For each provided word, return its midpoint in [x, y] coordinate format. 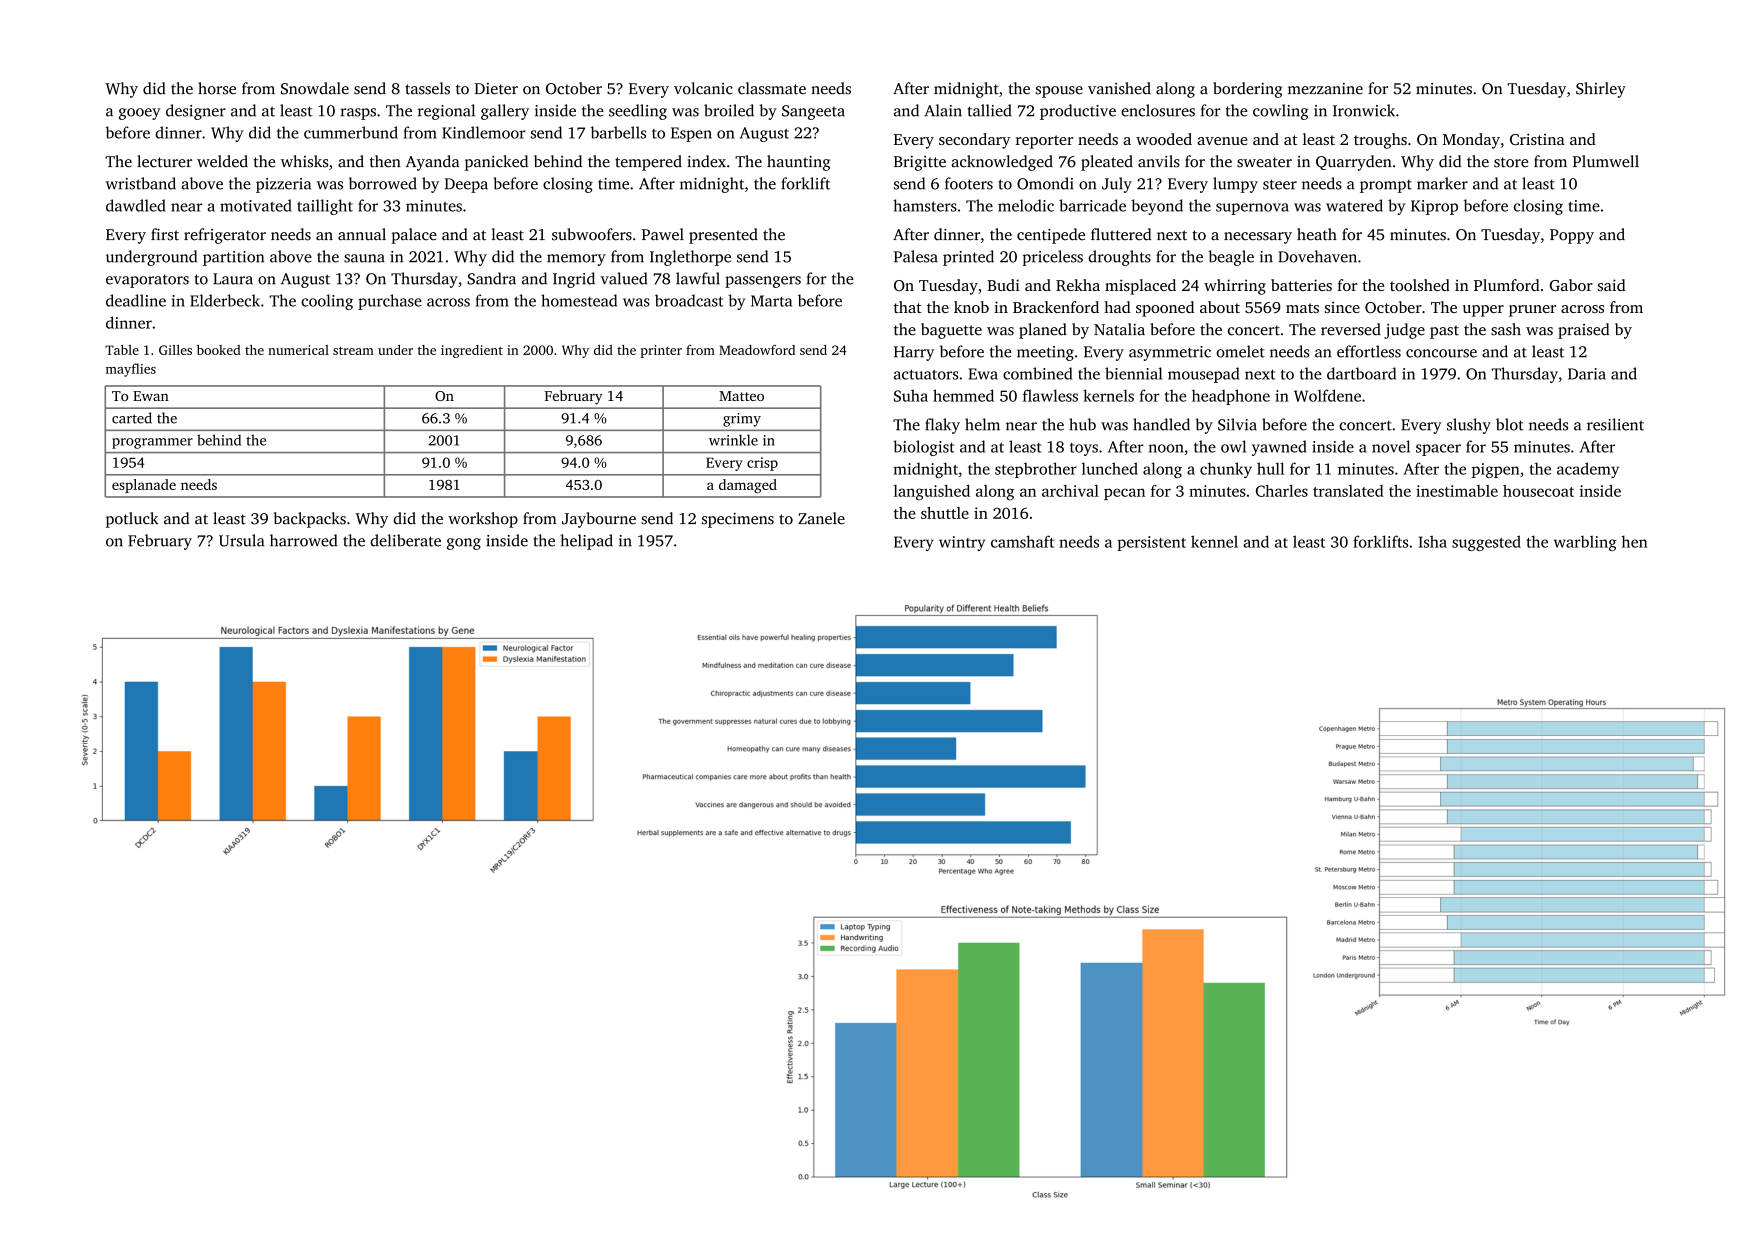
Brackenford [1056, 307]
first [165, 234]
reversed [1351, 329]
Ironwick [1364, 110]
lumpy [1235, 185]
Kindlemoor [484, 132]
